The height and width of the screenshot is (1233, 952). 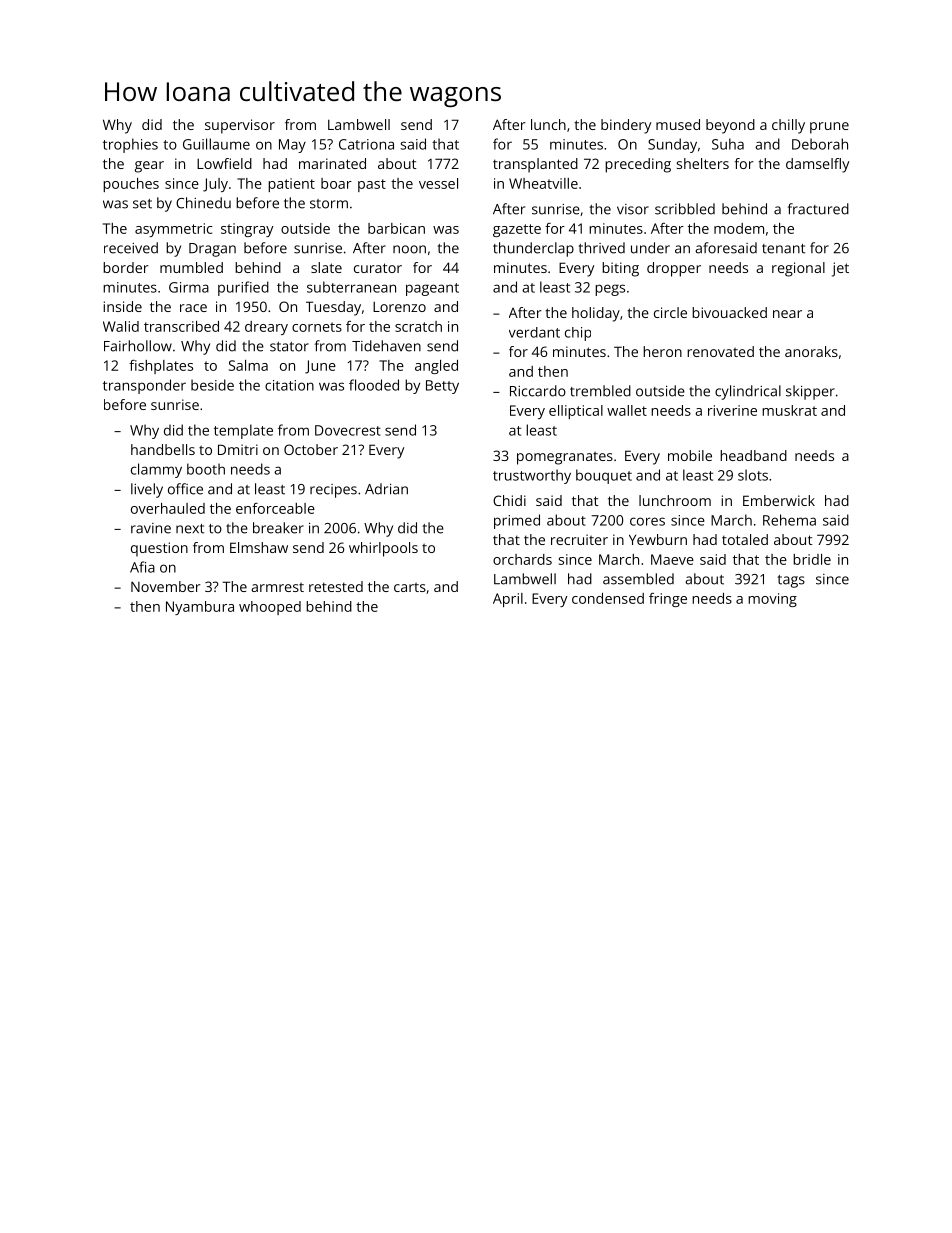 I want to click on question, so click(x=159, y=549).
